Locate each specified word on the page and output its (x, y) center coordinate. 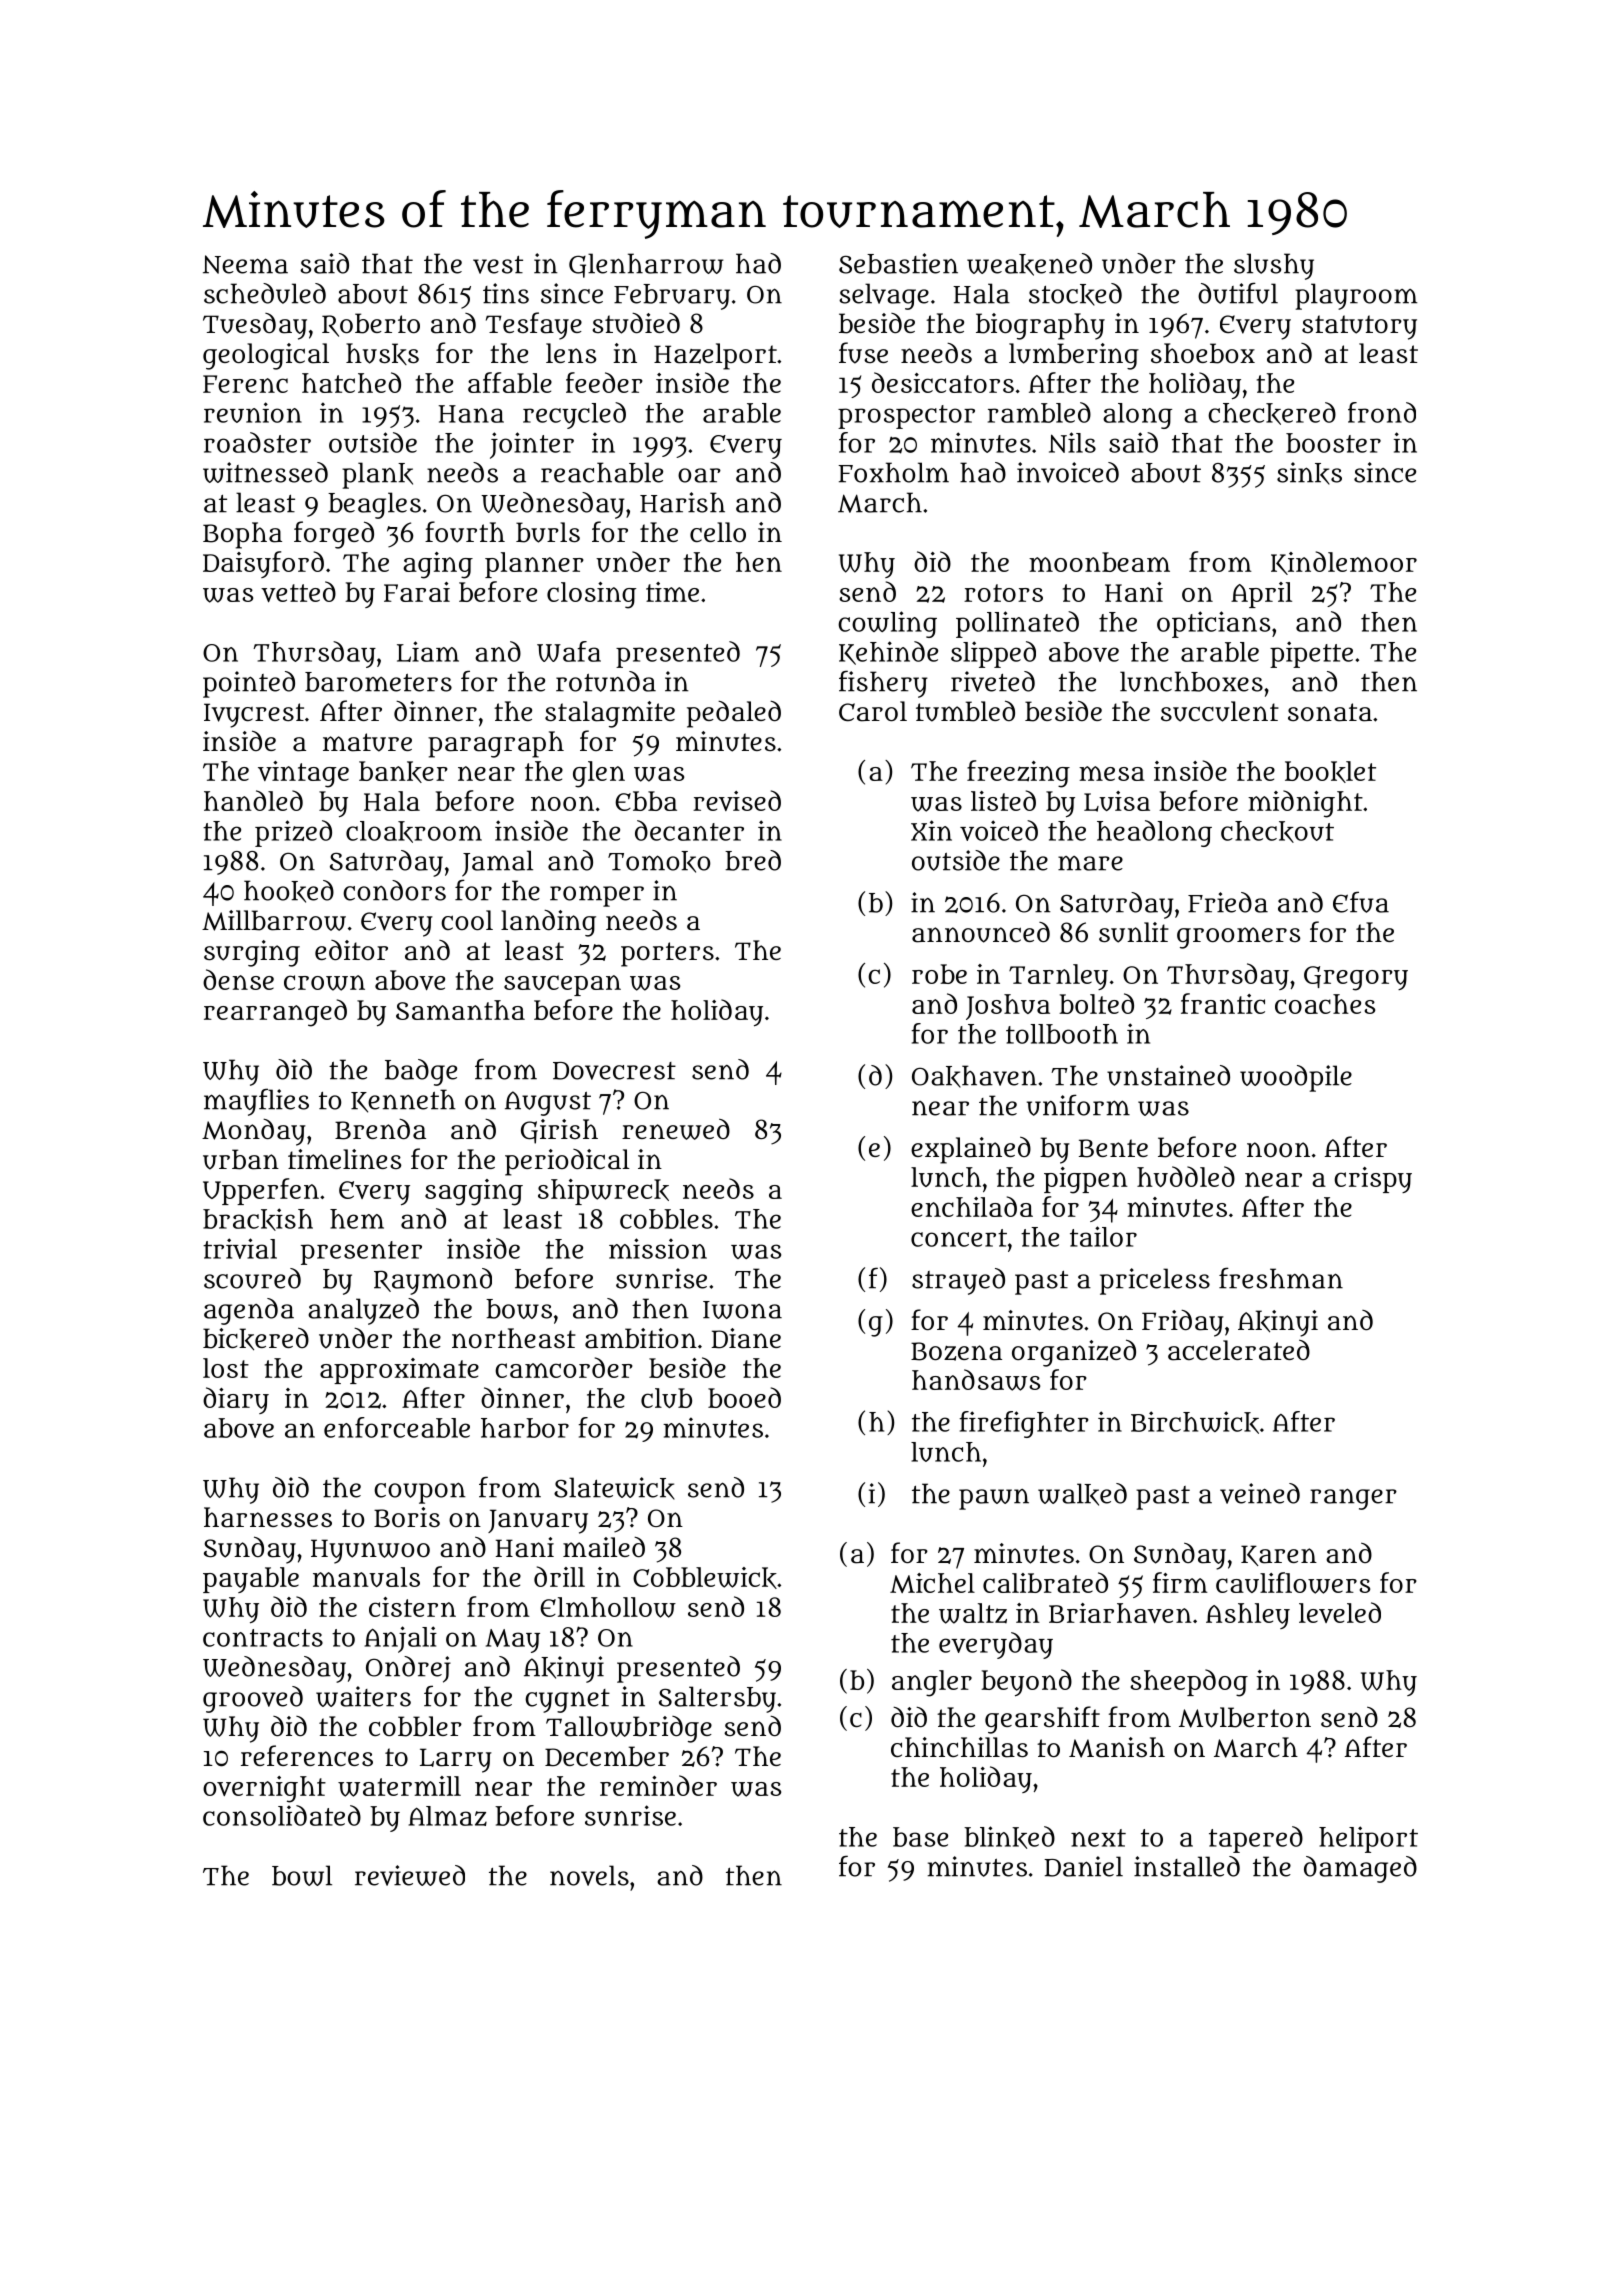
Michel (932, 1583)
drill (559, 1576)
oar (699, 475)
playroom (1356, 296)
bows (519, 1309)
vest (498, 265)
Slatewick (614, 1488)
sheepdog (1189, 1683)
